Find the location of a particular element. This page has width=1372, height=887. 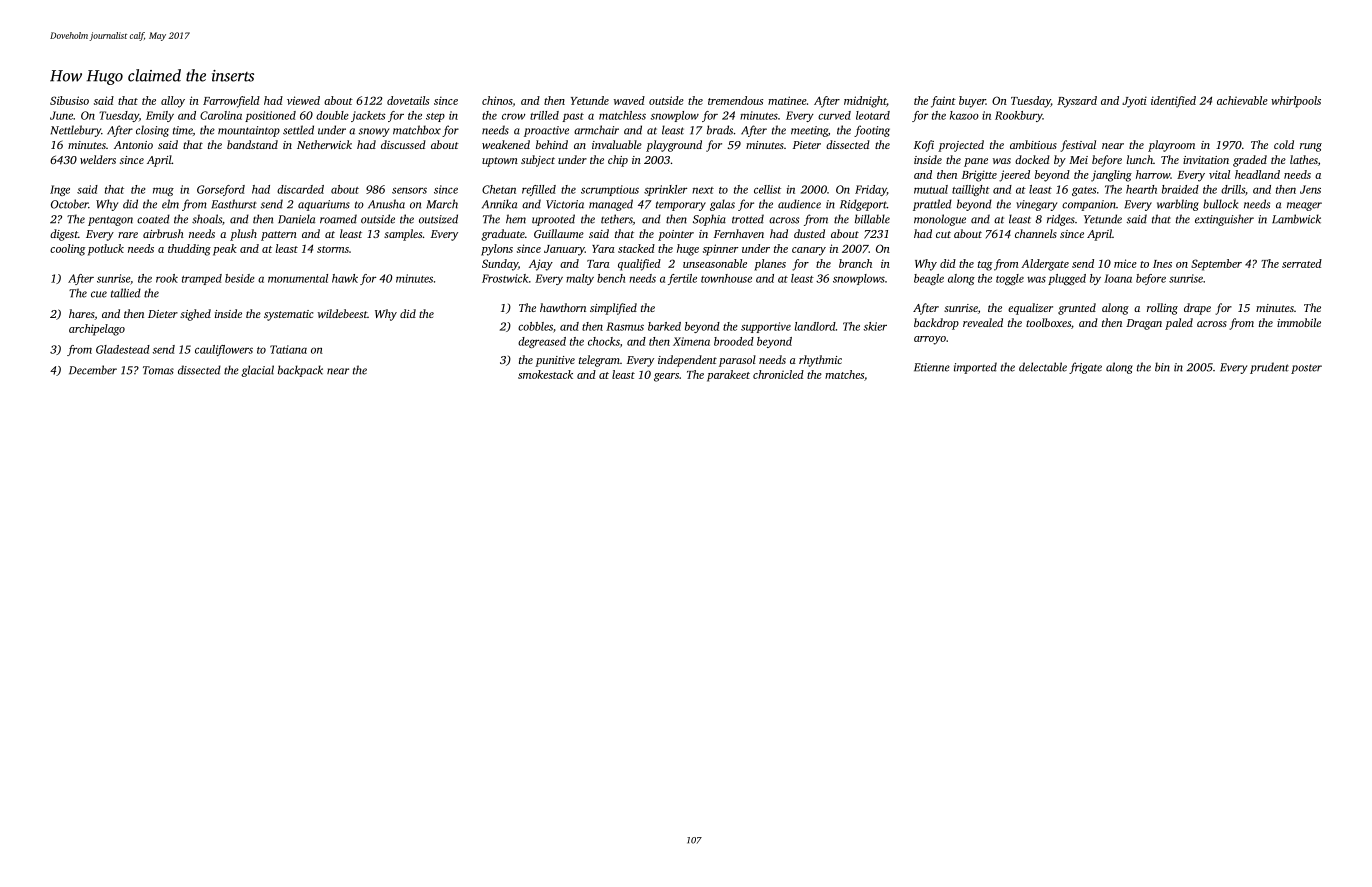

scrumptious is located at coordinates (610, 190).
